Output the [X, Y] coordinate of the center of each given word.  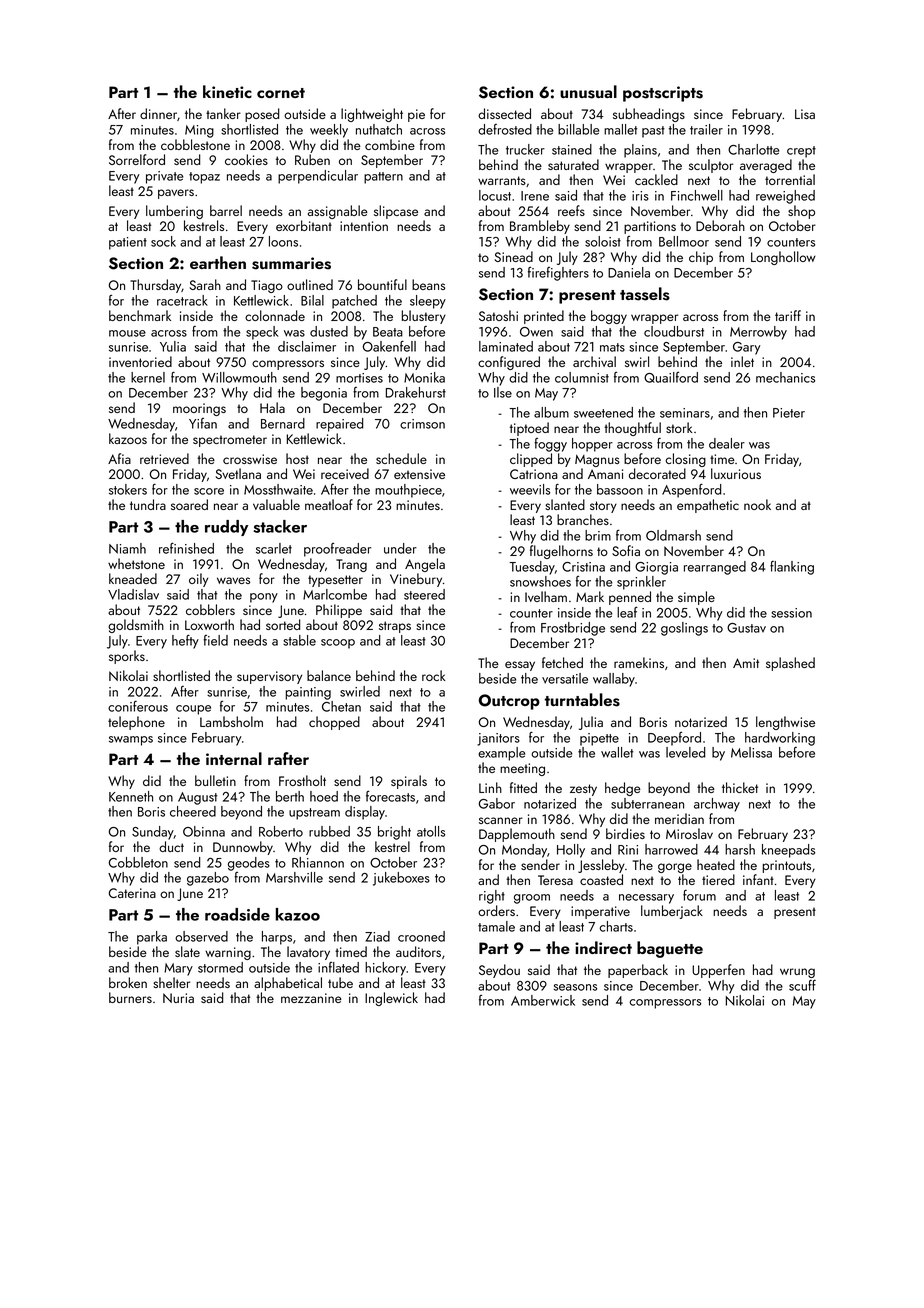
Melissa [751, 752]
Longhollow [783, 258]
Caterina [132, 893]
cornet [281, 93]
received [345, 473]
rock [433, 675]
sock [163, 241]
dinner [158, 113]
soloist [603, 241]
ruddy [226, 528]
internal [234, 758]
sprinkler [641, 583]
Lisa [805, 114]
